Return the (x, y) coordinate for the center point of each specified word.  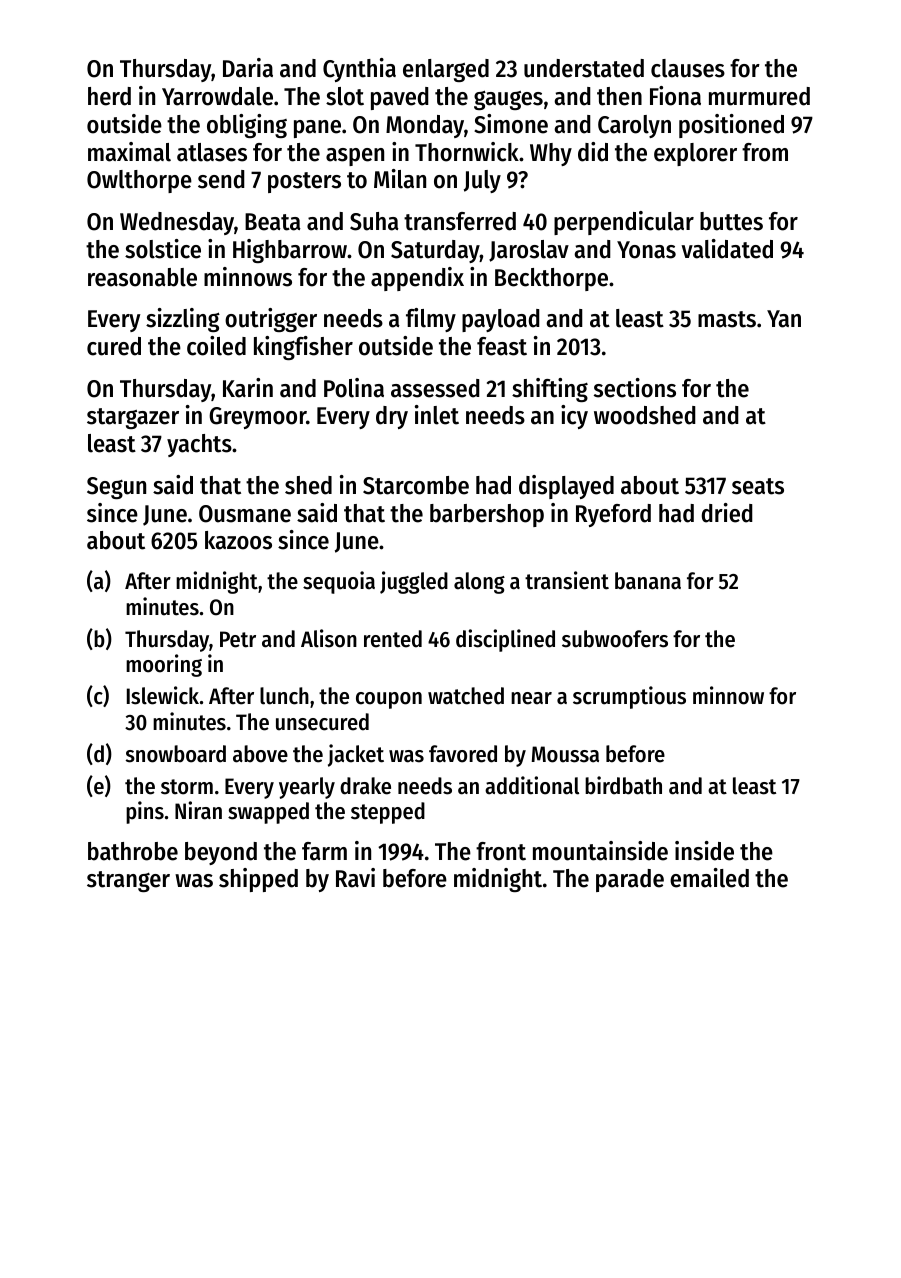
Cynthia (359, 70)
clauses (688, 68)
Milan (400, 179)
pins (145, 812)
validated (727, 249)
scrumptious (629, 697)
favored (463, 754)
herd (109, 96)
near (531, 698)
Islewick (163, 695)
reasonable (142, 277)
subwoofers (615, 639)
